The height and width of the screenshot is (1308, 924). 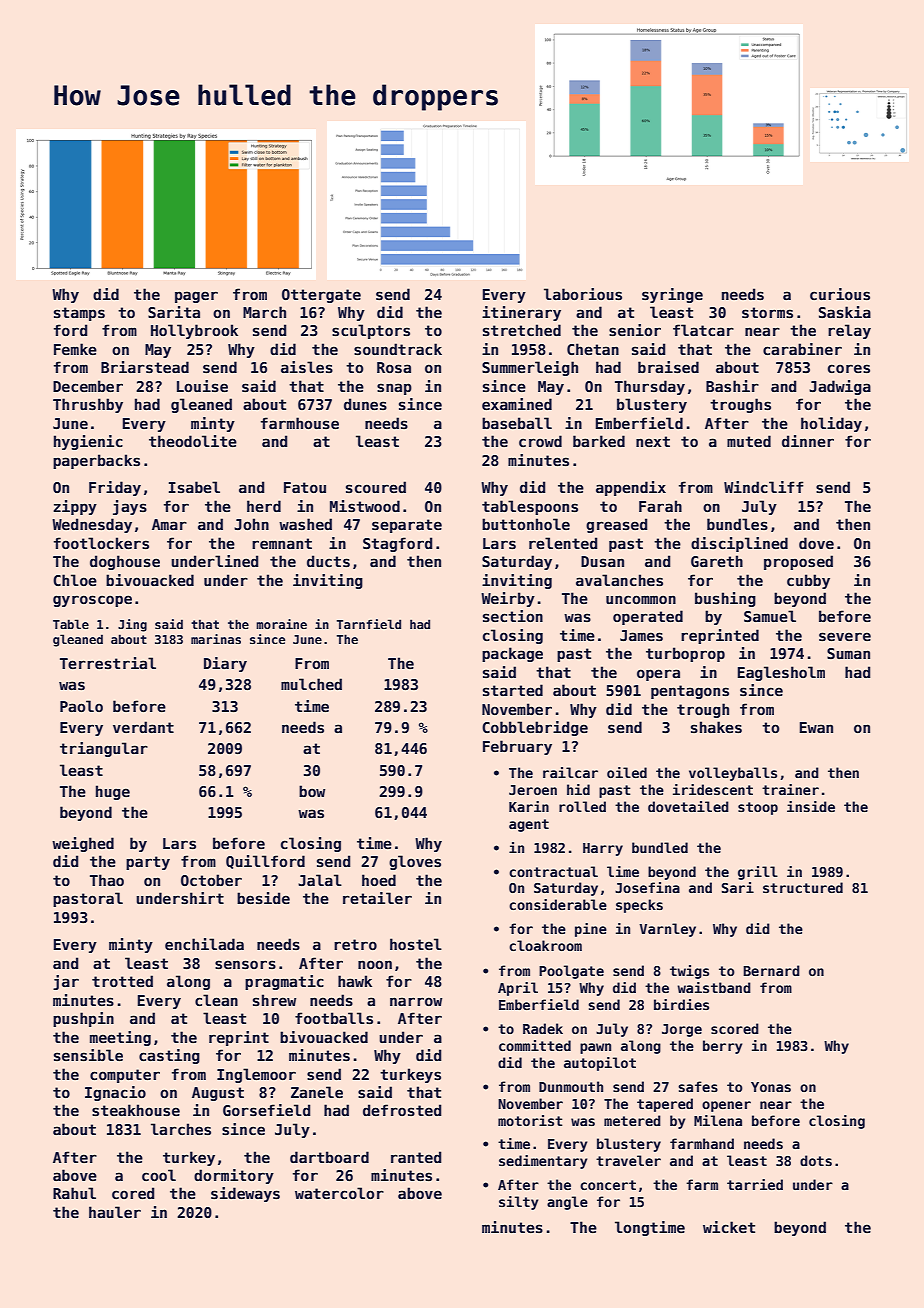 I want to click on silty, so click(x=518, y=1203).
